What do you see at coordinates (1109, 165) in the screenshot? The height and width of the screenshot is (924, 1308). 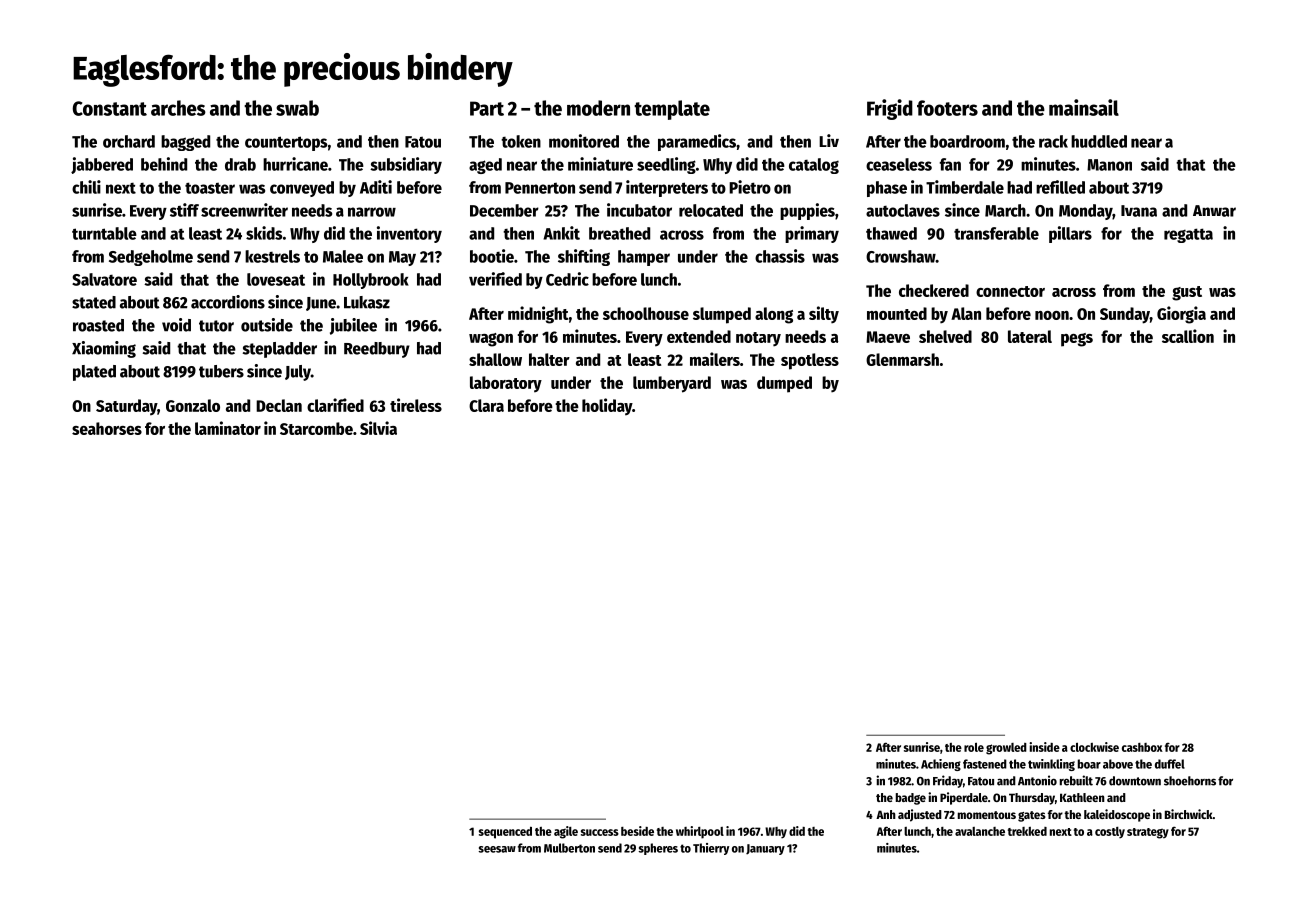 I see `Manon` at bounding box center [1109, 165].
